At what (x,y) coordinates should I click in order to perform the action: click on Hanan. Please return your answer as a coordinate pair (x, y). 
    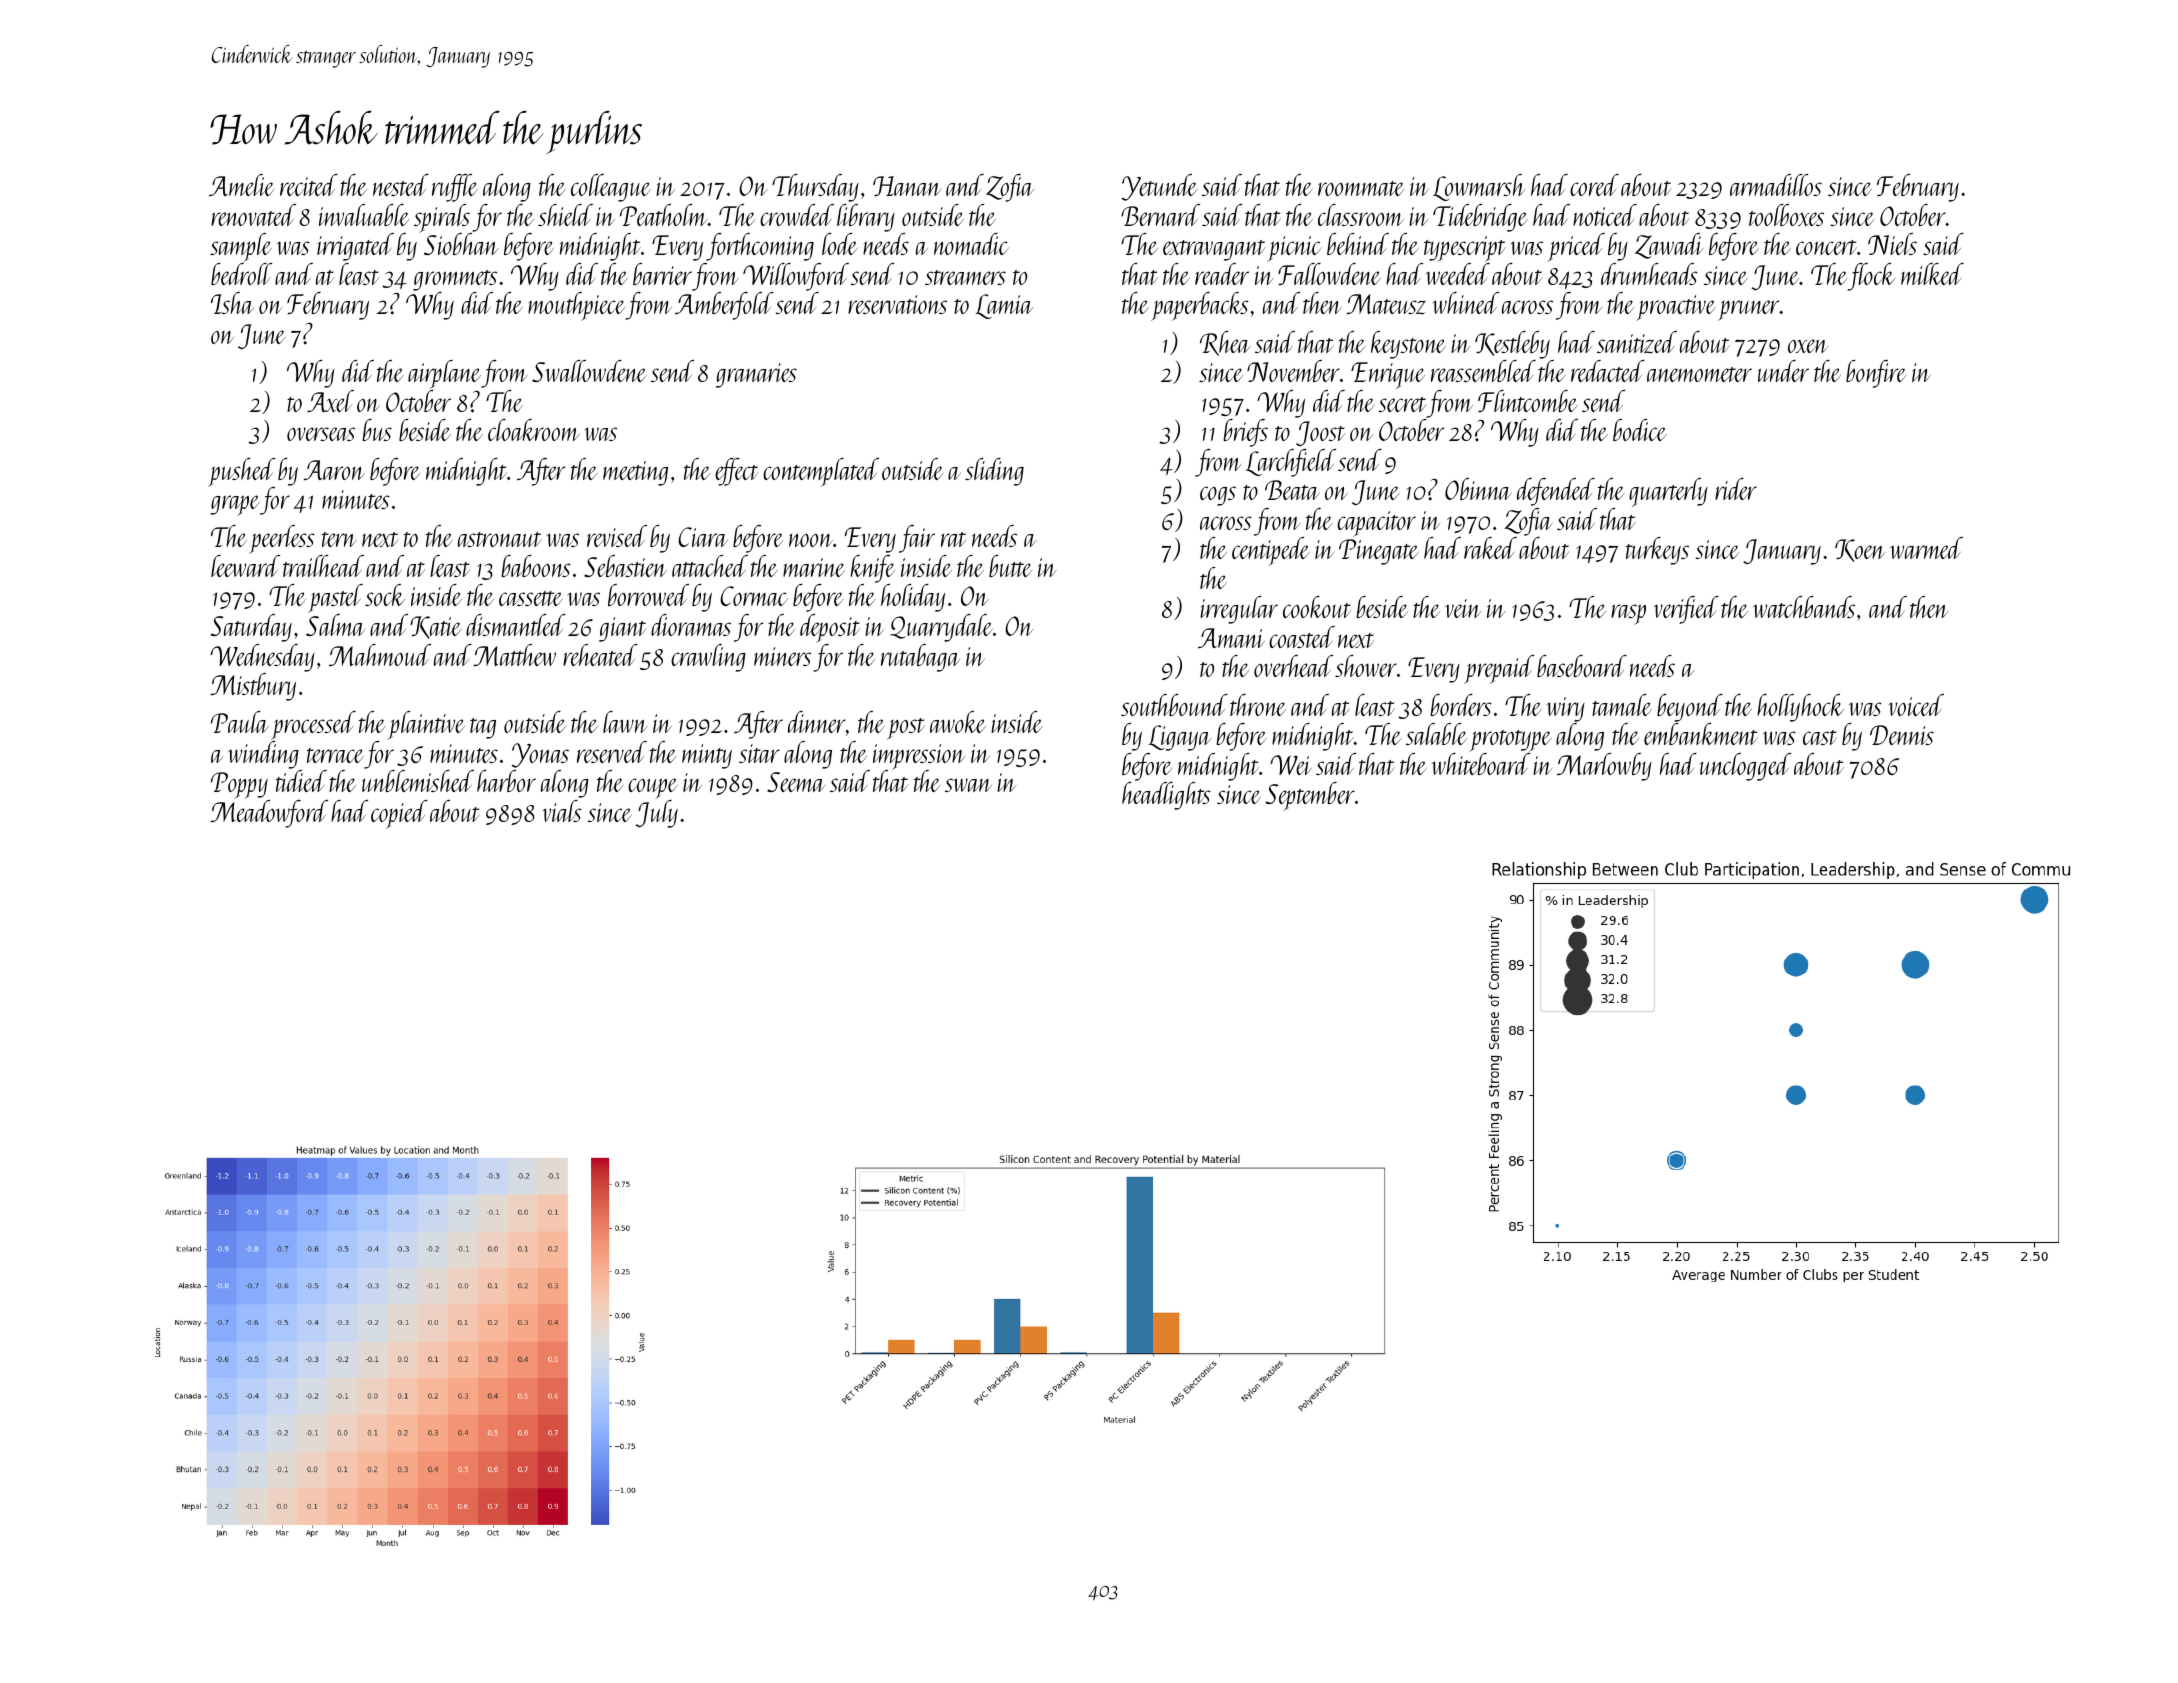
    Looking at the image, I should click on (907, 186).
